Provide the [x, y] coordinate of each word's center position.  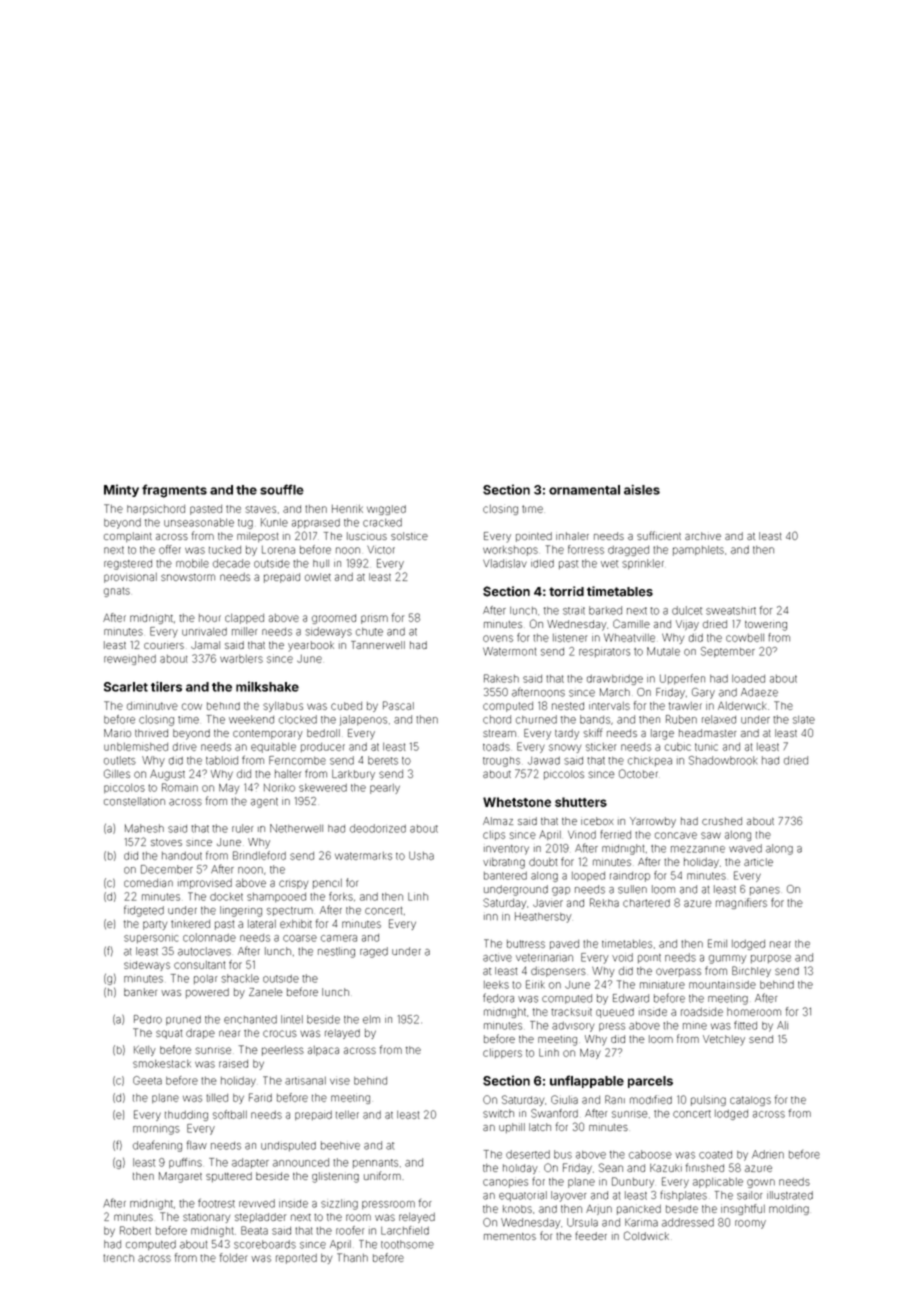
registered [128, 565]
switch [498, 1113]
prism [374, 619]
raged [374, 952]
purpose [771, 959]
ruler [242, 828]
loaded [748, 679]
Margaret [180, 1177]
